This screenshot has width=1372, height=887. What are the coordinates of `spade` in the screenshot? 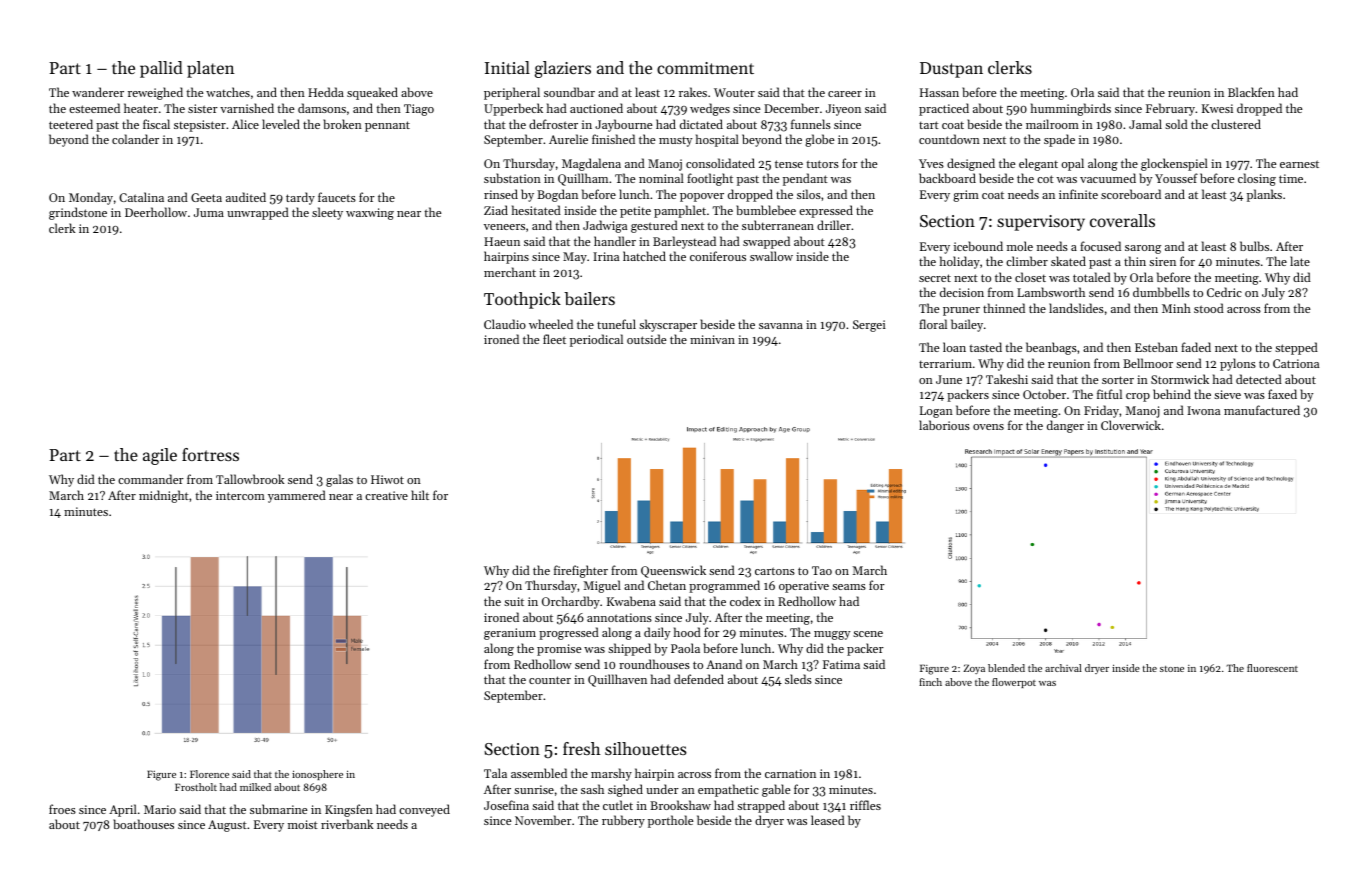 It's located at (1059, 140).
